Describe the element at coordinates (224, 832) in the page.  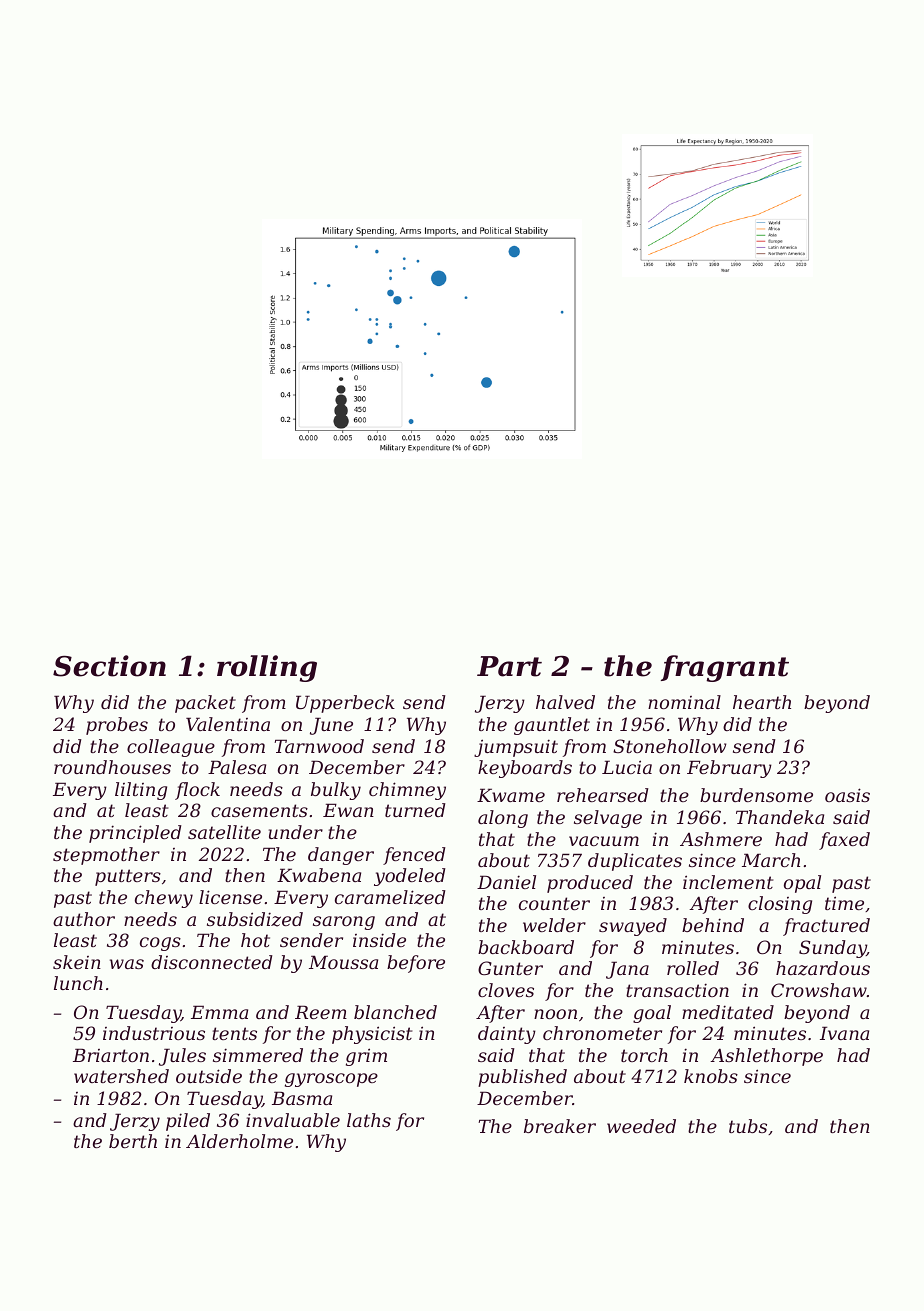
I see `satellite` at that location.
